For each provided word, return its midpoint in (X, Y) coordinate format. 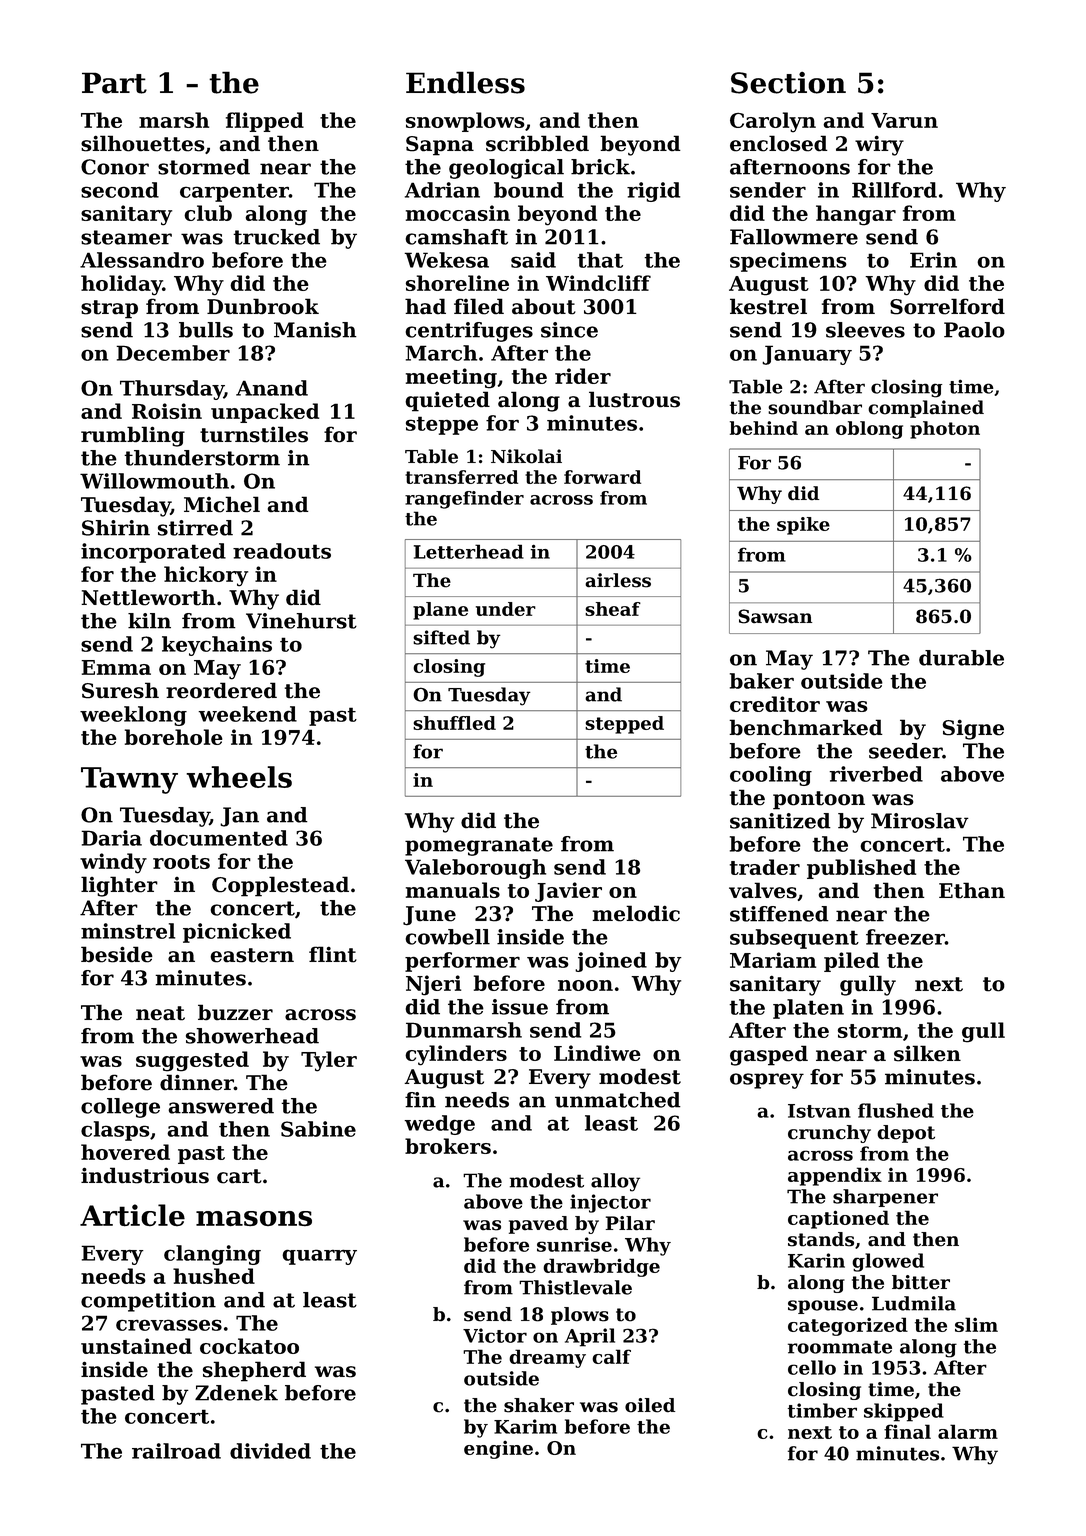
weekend (247, 714)
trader (765, 867)
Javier (568, 892)
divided (270, 1451)
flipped (265, 122)
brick (600, 167)
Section (788, 83)
